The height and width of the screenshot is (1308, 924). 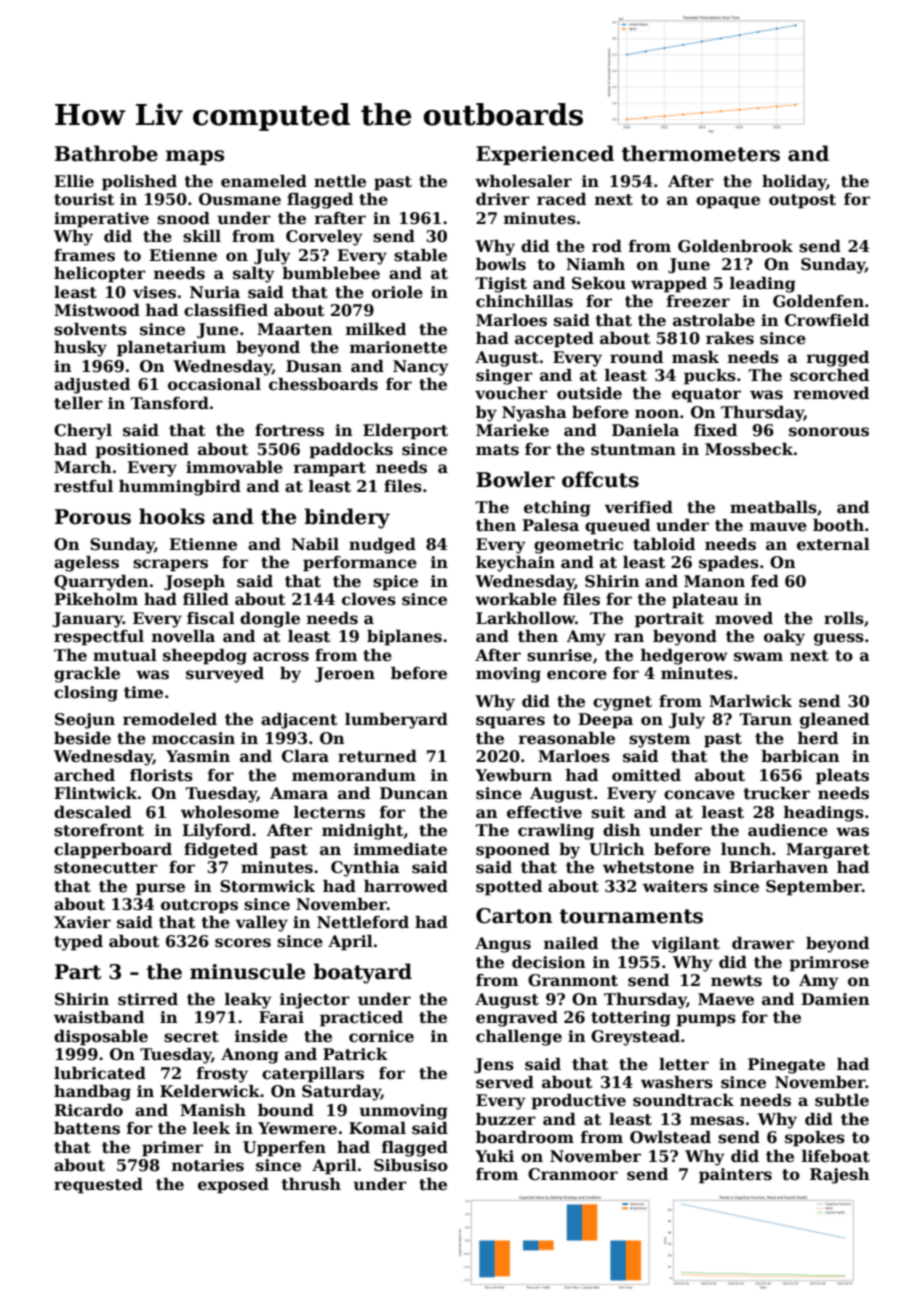 I want to click on thrush, so click(x=311, y=1184).
